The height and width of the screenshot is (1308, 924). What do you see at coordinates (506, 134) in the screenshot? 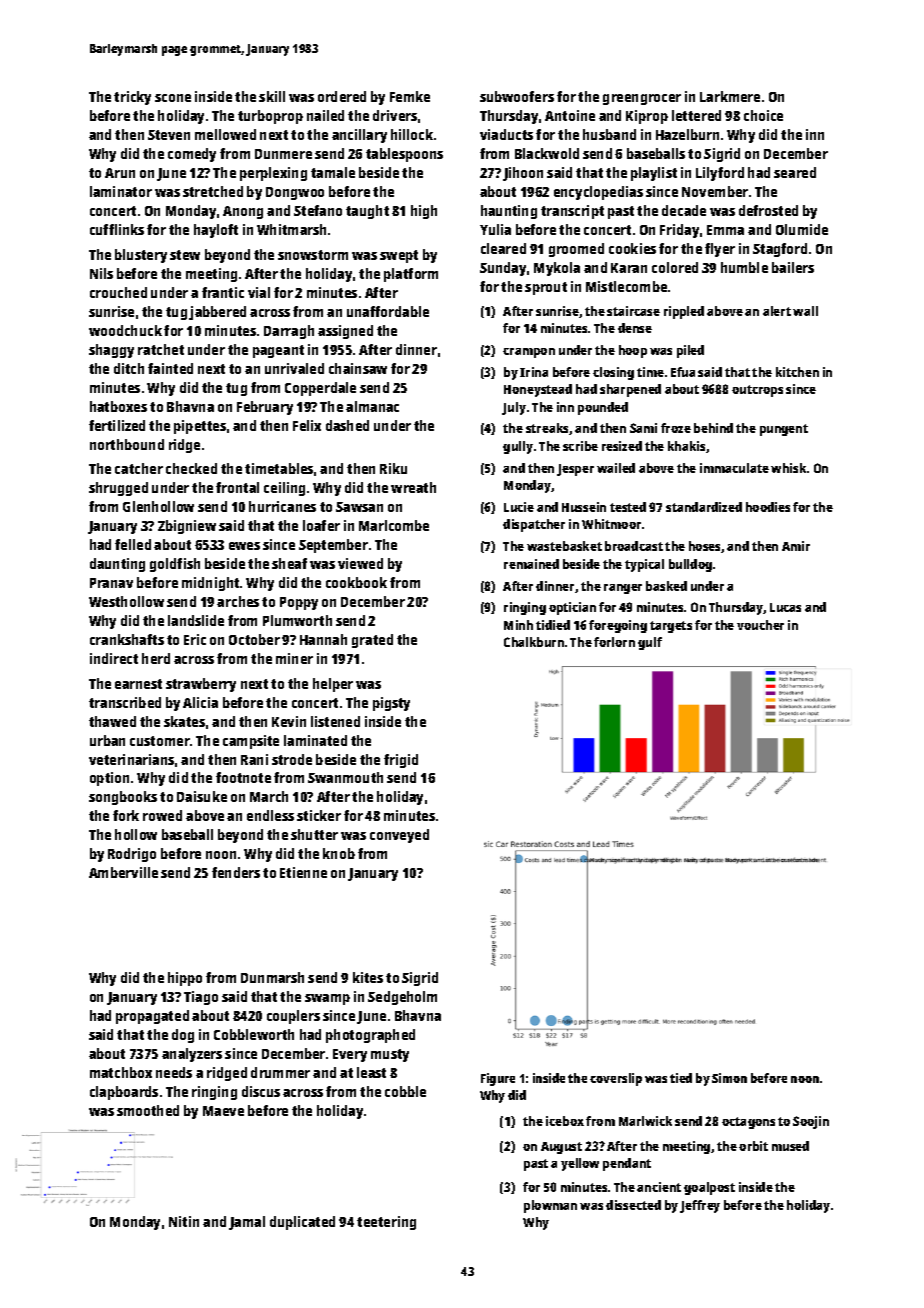
I see `viaducts` at bounding box center [506, 134].
